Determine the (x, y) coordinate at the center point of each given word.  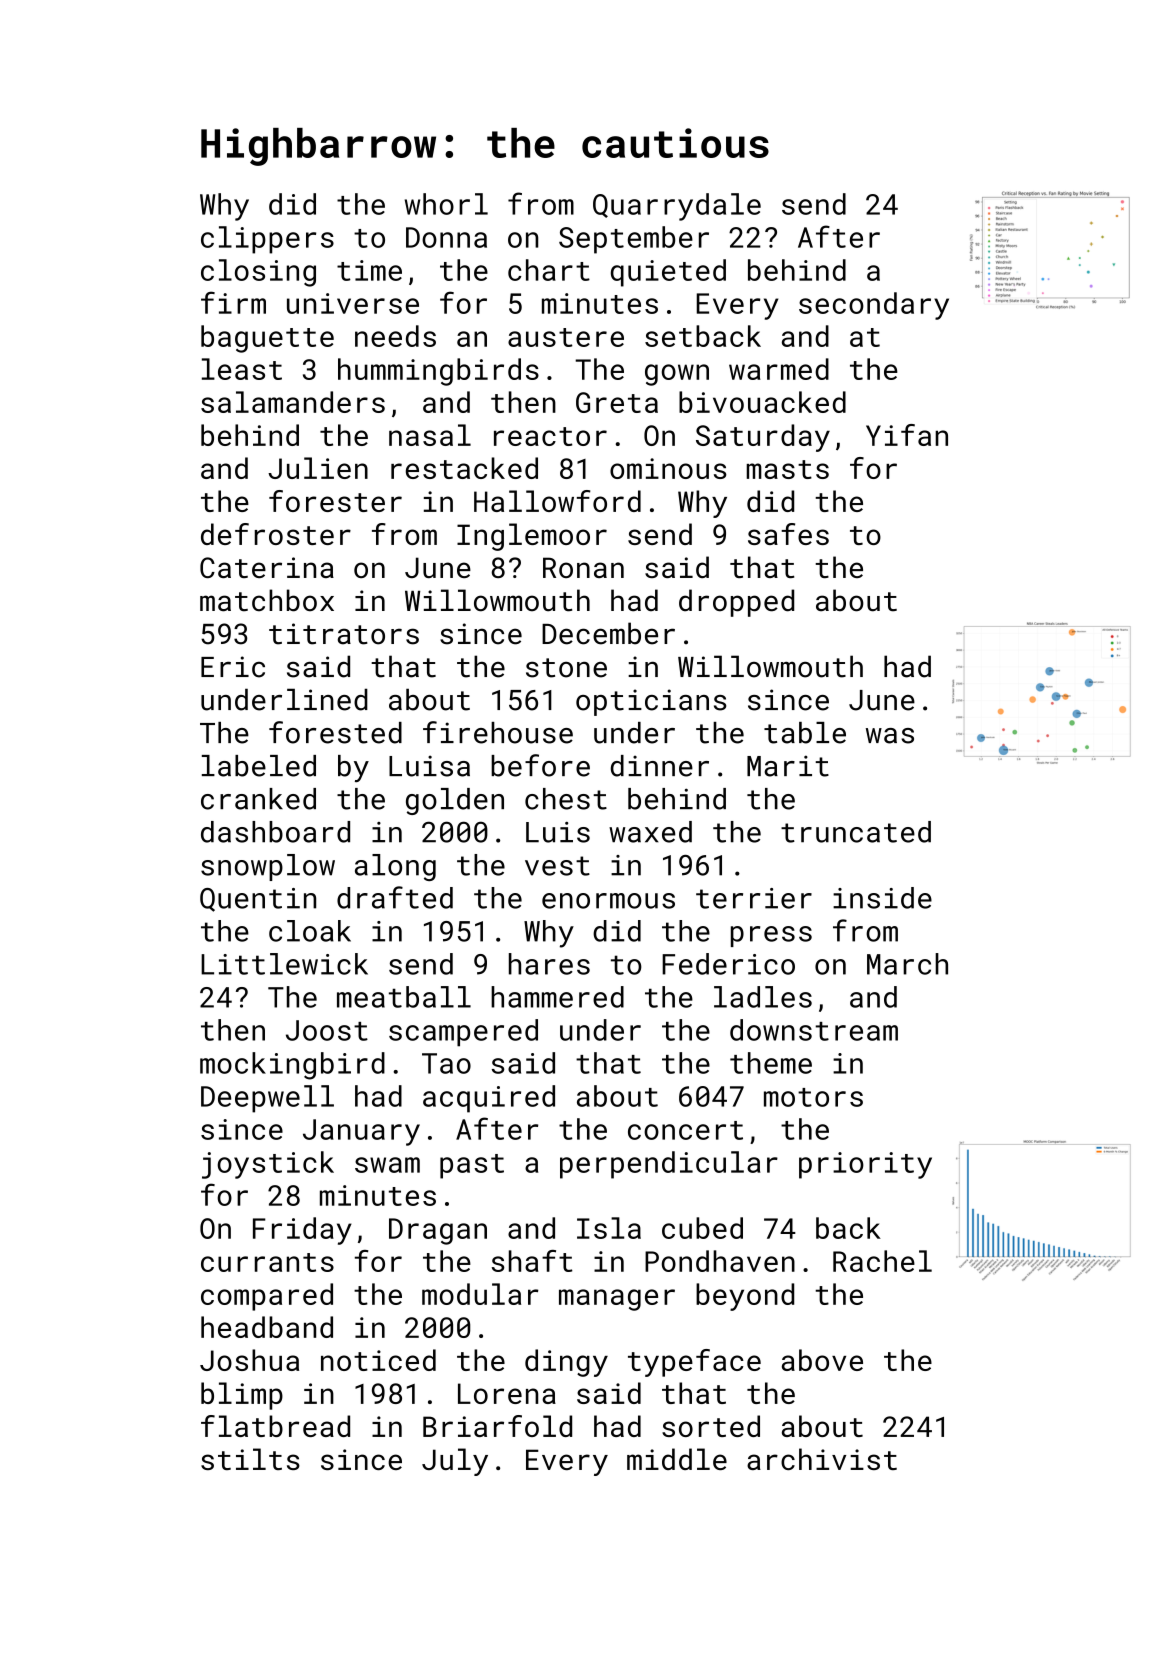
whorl (446, 204)
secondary (874, 306)
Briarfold (497, 1426)
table (805, 733)
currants (267, 1262)
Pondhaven (720, 1261)
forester (335, 501)
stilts (250, 1459)
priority (865, 1165)
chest (566, 799)
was (890, 736)
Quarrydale (677, 207)
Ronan (583, 567)
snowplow (268, 867)
